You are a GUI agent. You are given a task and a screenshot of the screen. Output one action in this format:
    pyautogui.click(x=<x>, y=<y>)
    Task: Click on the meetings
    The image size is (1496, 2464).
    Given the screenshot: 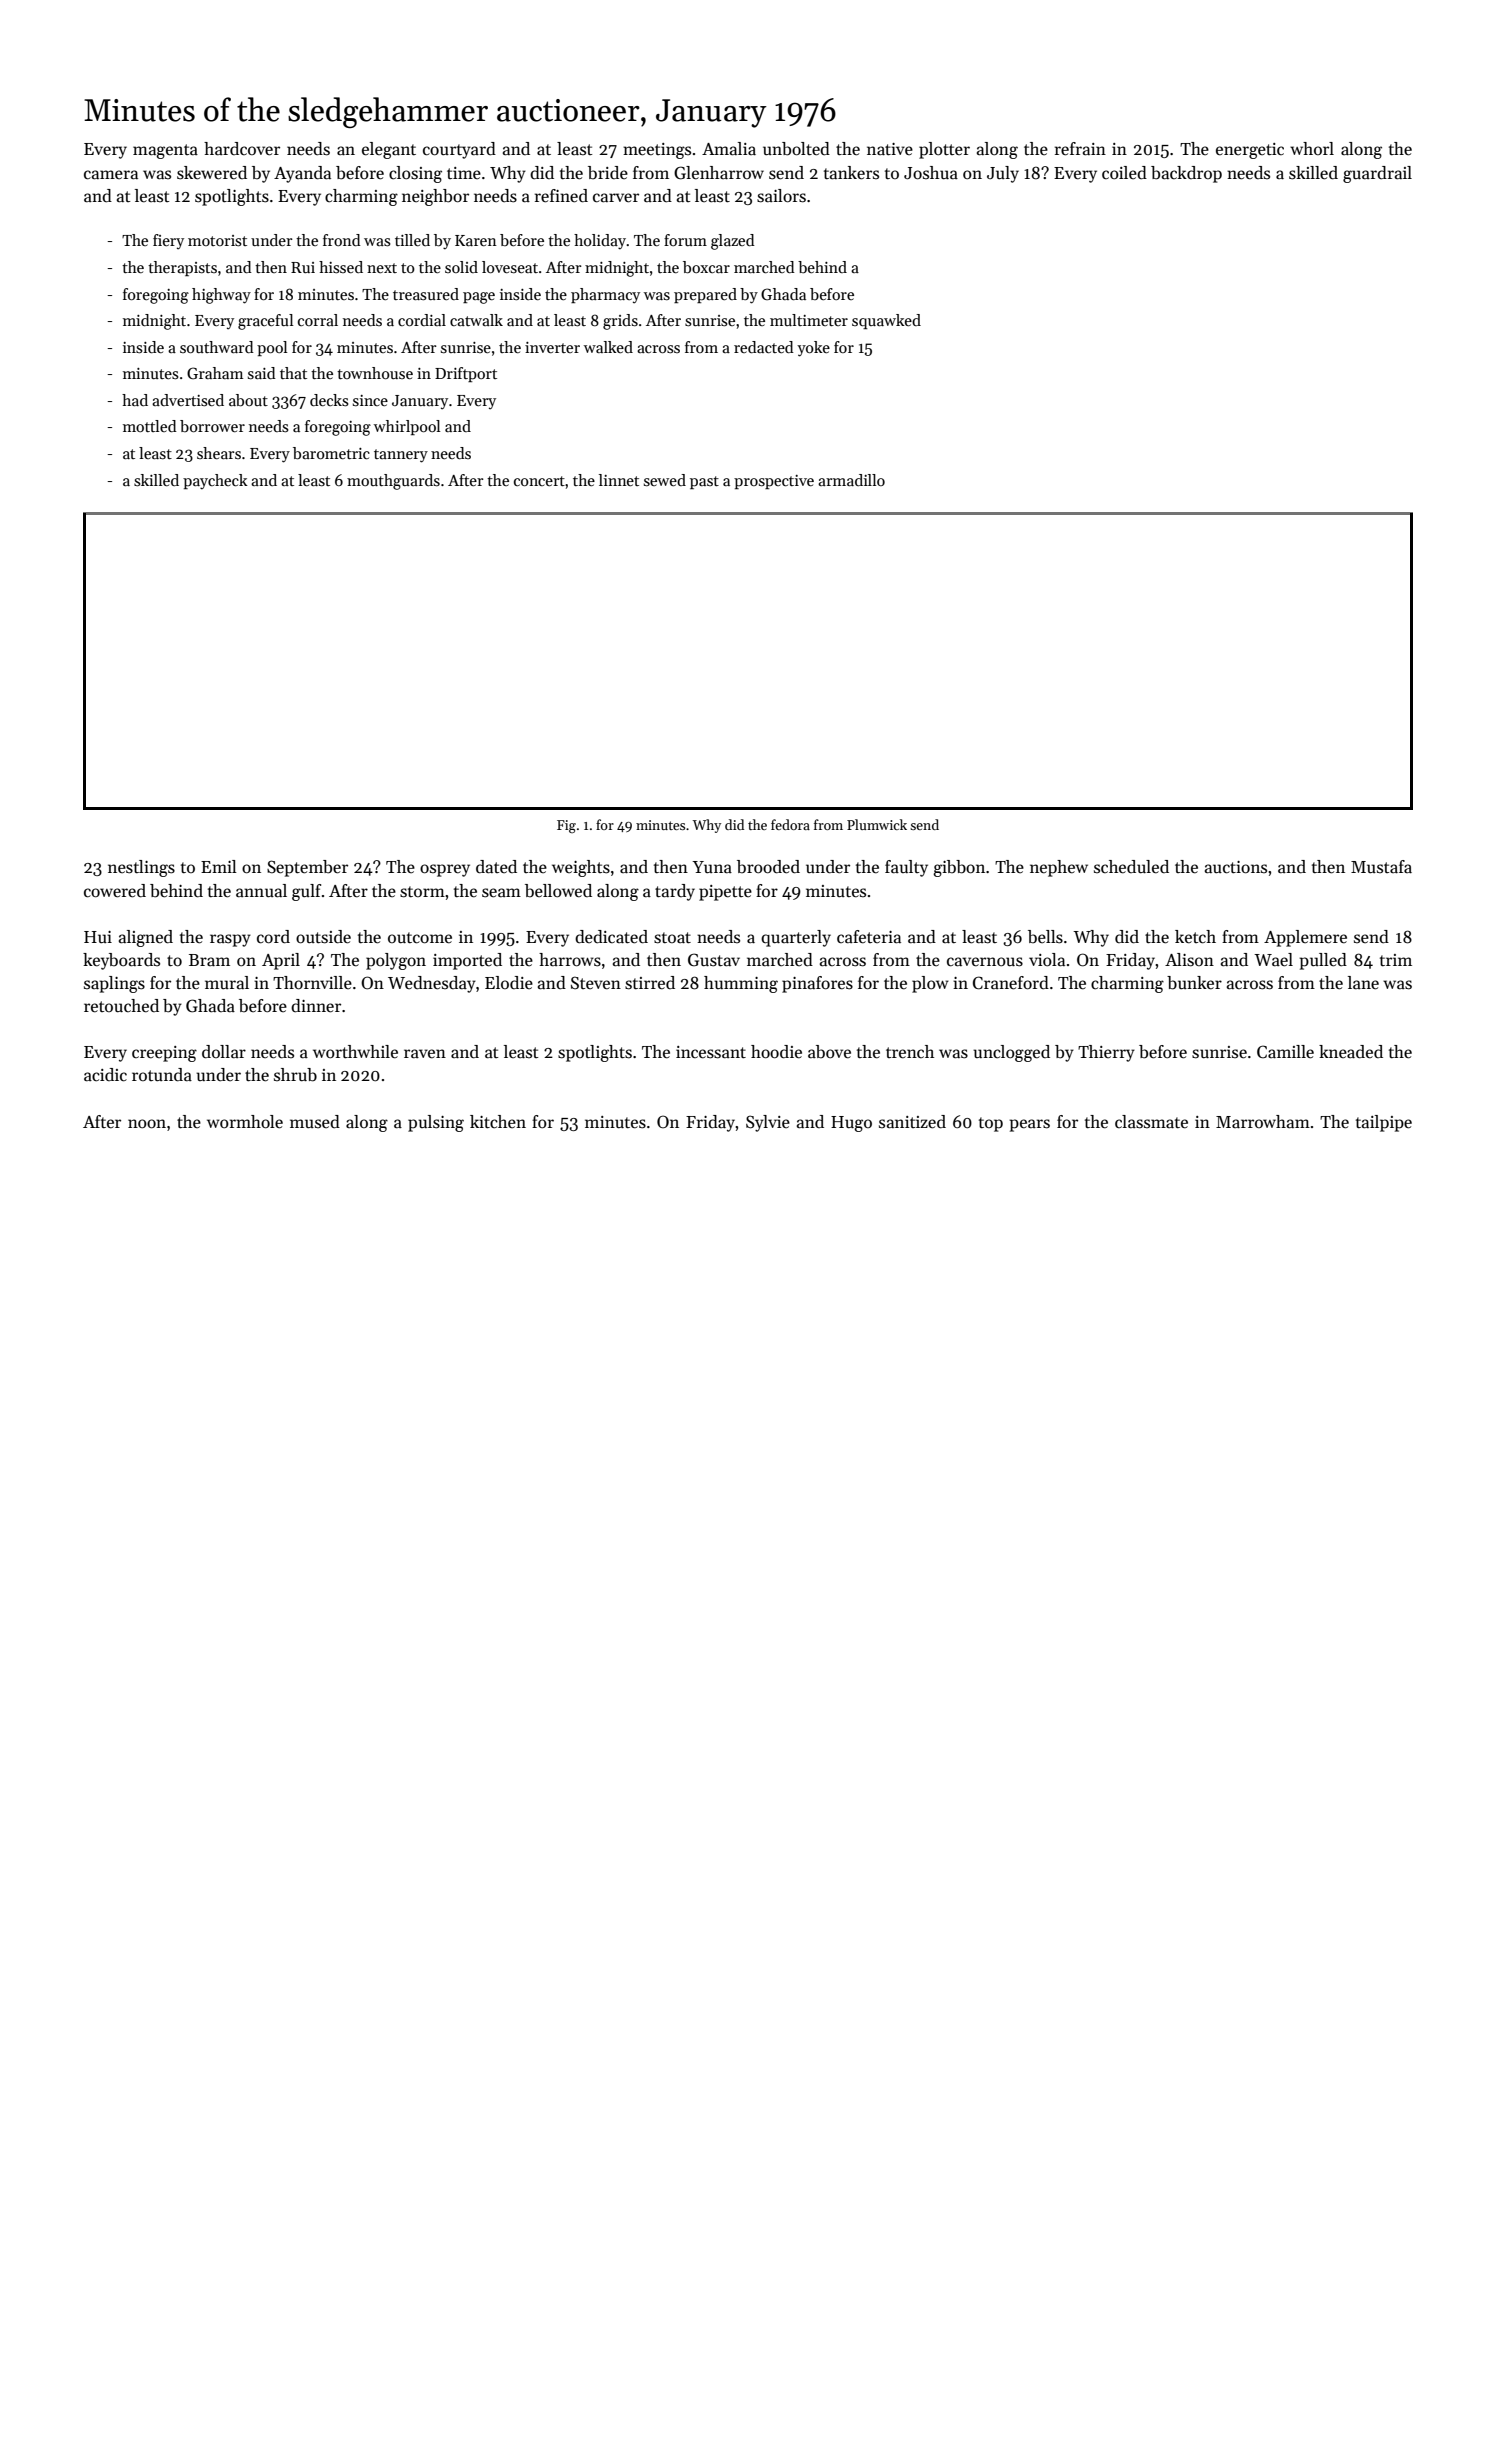 What is the action you would take?
    pyautogui.click(x=657, y=151)
